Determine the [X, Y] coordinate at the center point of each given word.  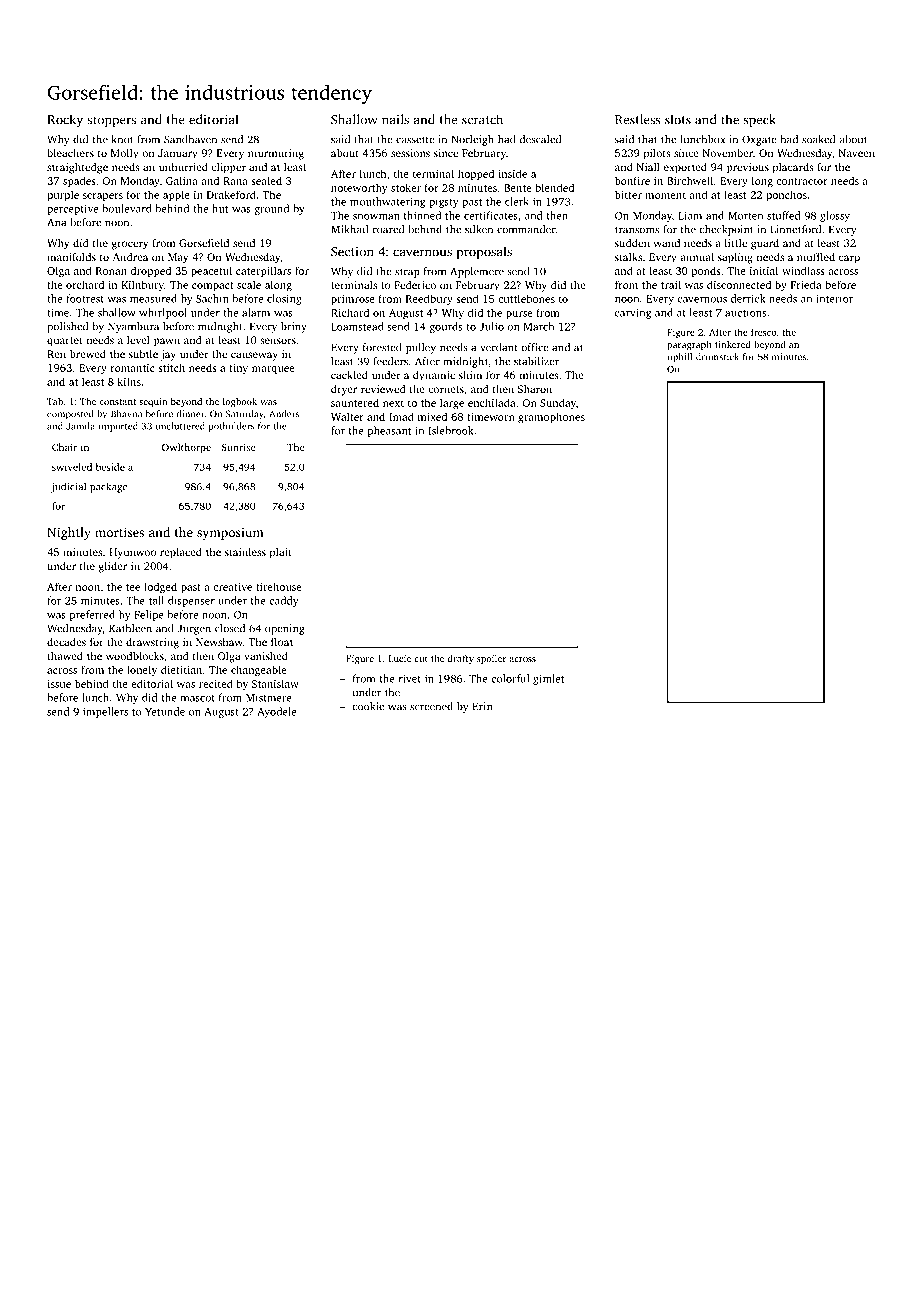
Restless [638, 119]
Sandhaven [190, 139]
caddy [284, 601]
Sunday [558, 404]
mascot [198, 698]
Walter [347, 416]
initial [764, 270]
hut [220, 208]
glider [113, 567]
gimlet [548, 679]
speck [760, 120]
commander [526, 229]
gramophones [551, 418]
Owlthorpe [186, 448]
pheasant [389, 431]
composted [70, 415]
